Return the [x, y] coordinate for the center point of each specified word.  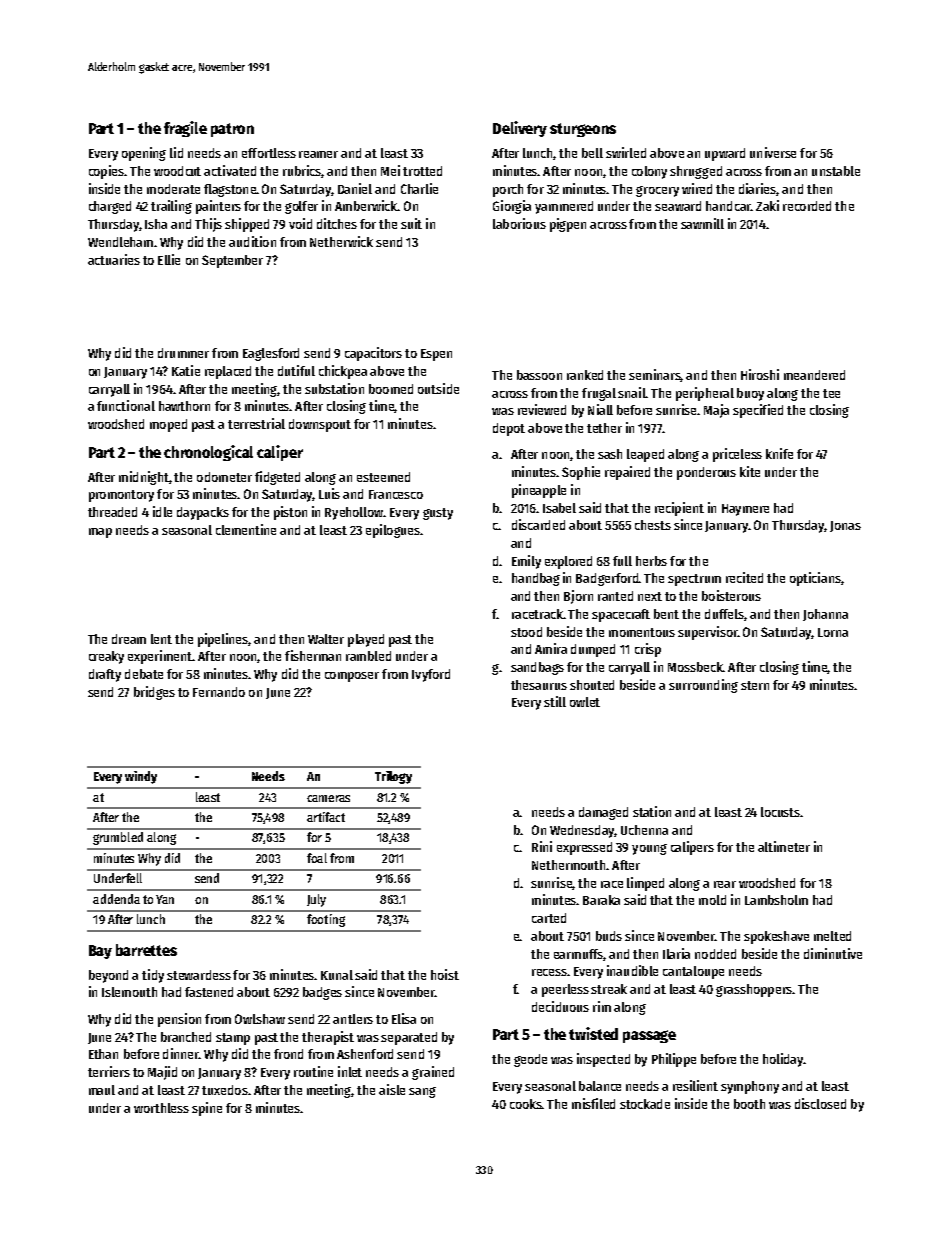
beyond [108, 976]
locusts [781, 812]
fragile [185, 129]
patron [232, 130]
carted [549, 918]
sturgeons [583, 130]
